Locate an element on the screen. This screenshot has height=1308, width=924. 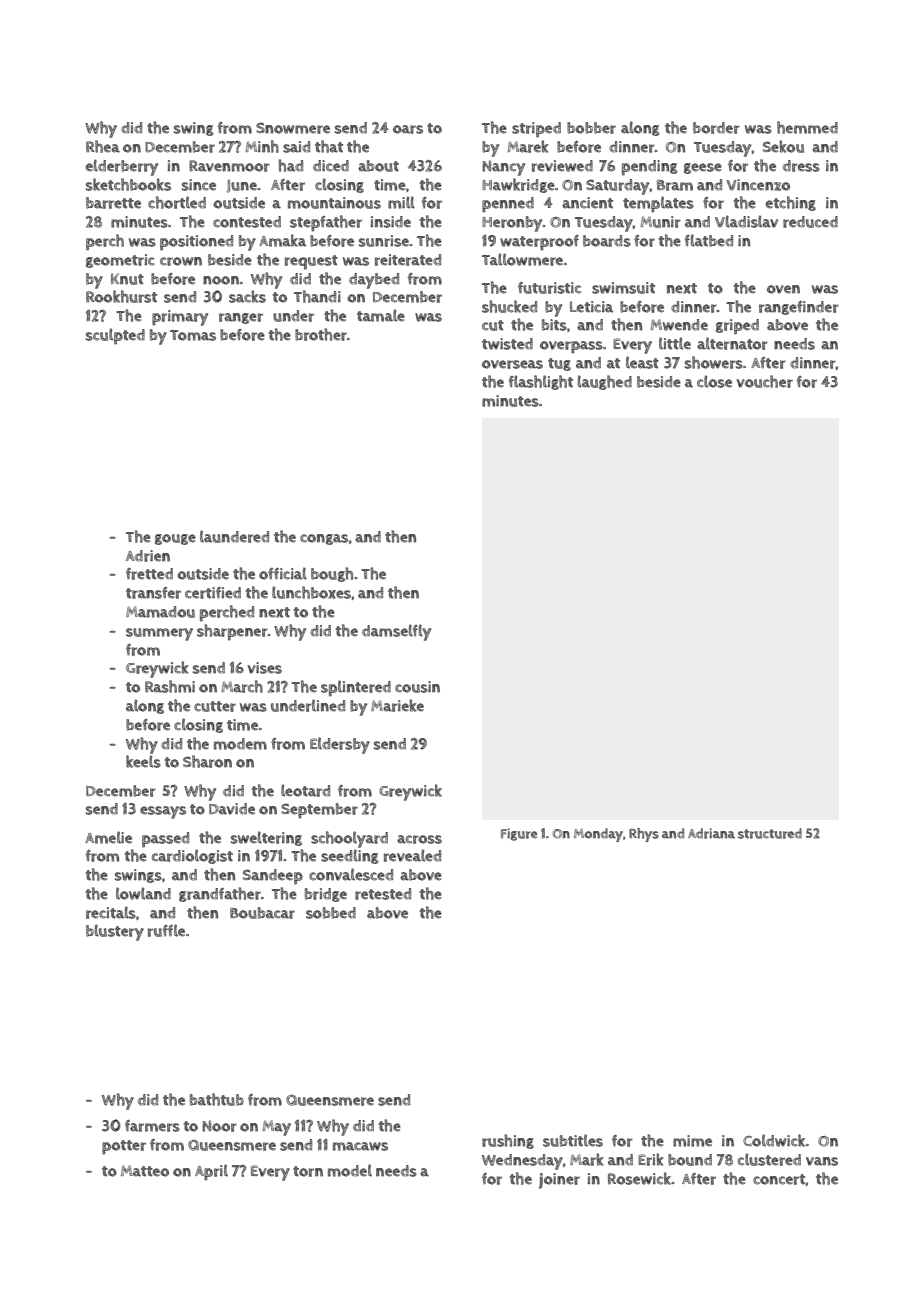
Rhea is located at coordinates (103, 146).
